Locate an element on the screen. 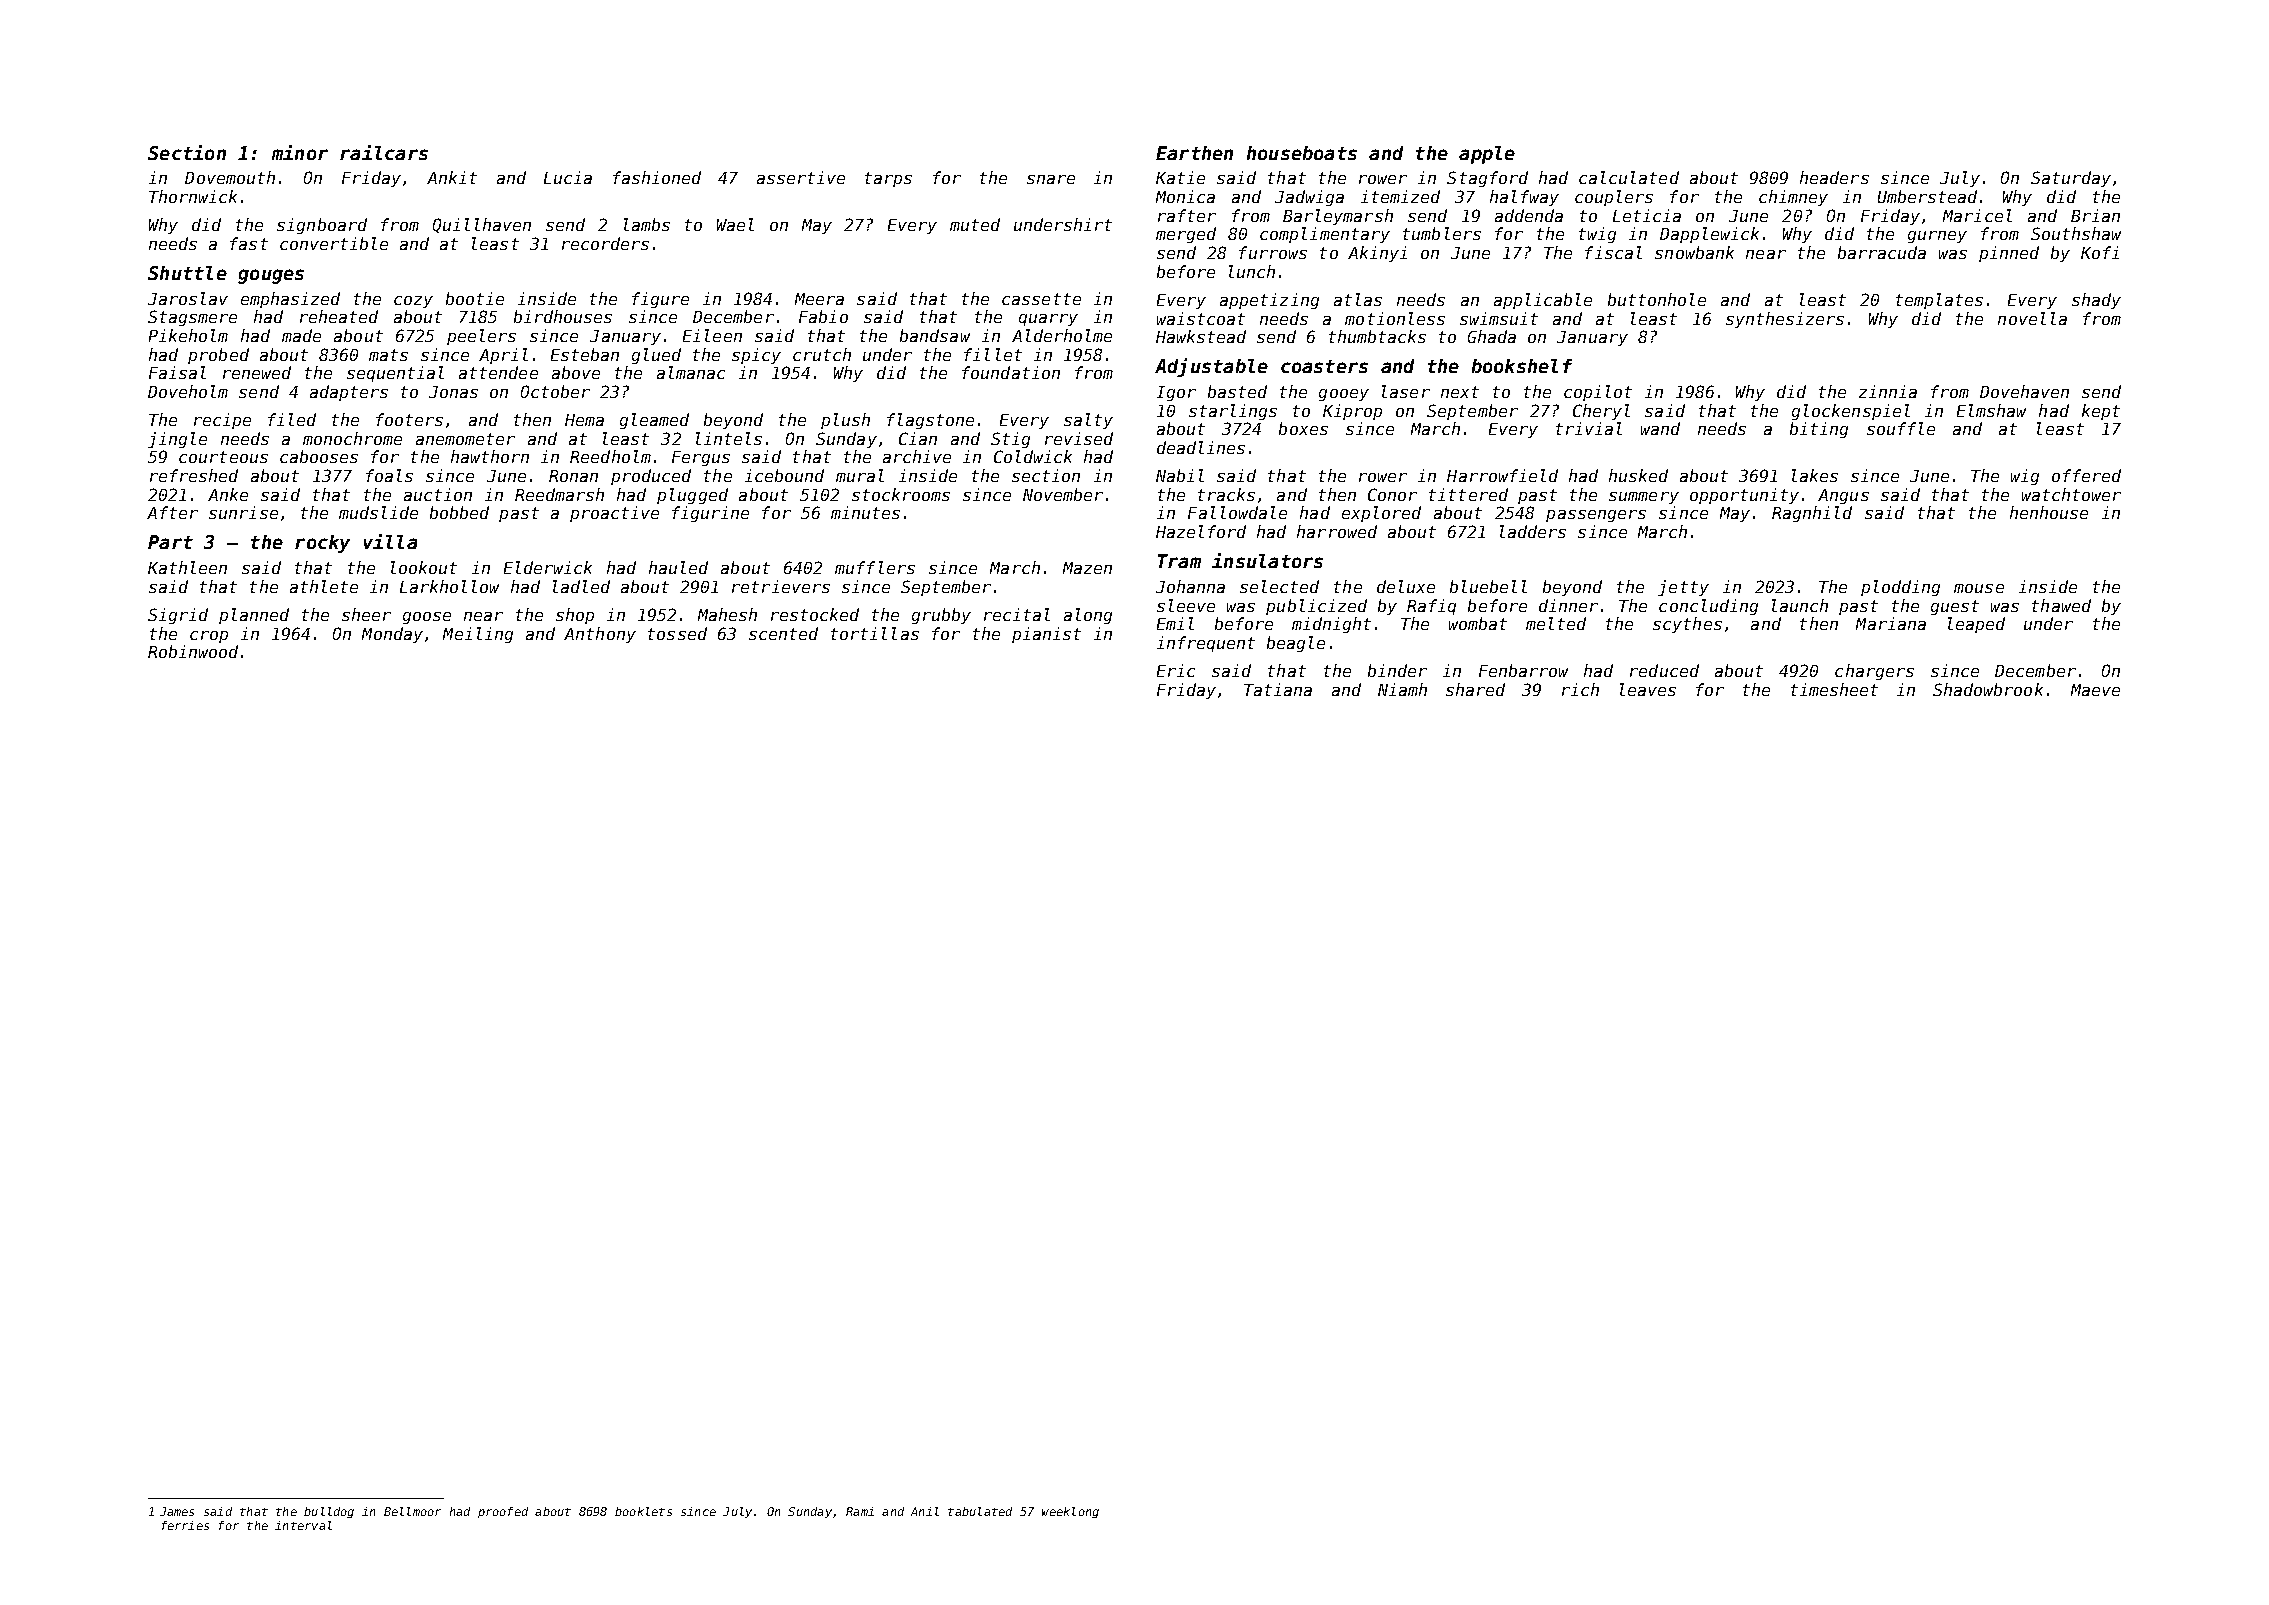 Image resolution: width=2269 pixels, height=1605 pixels. proofed is located at coordinates (503, 1512).
